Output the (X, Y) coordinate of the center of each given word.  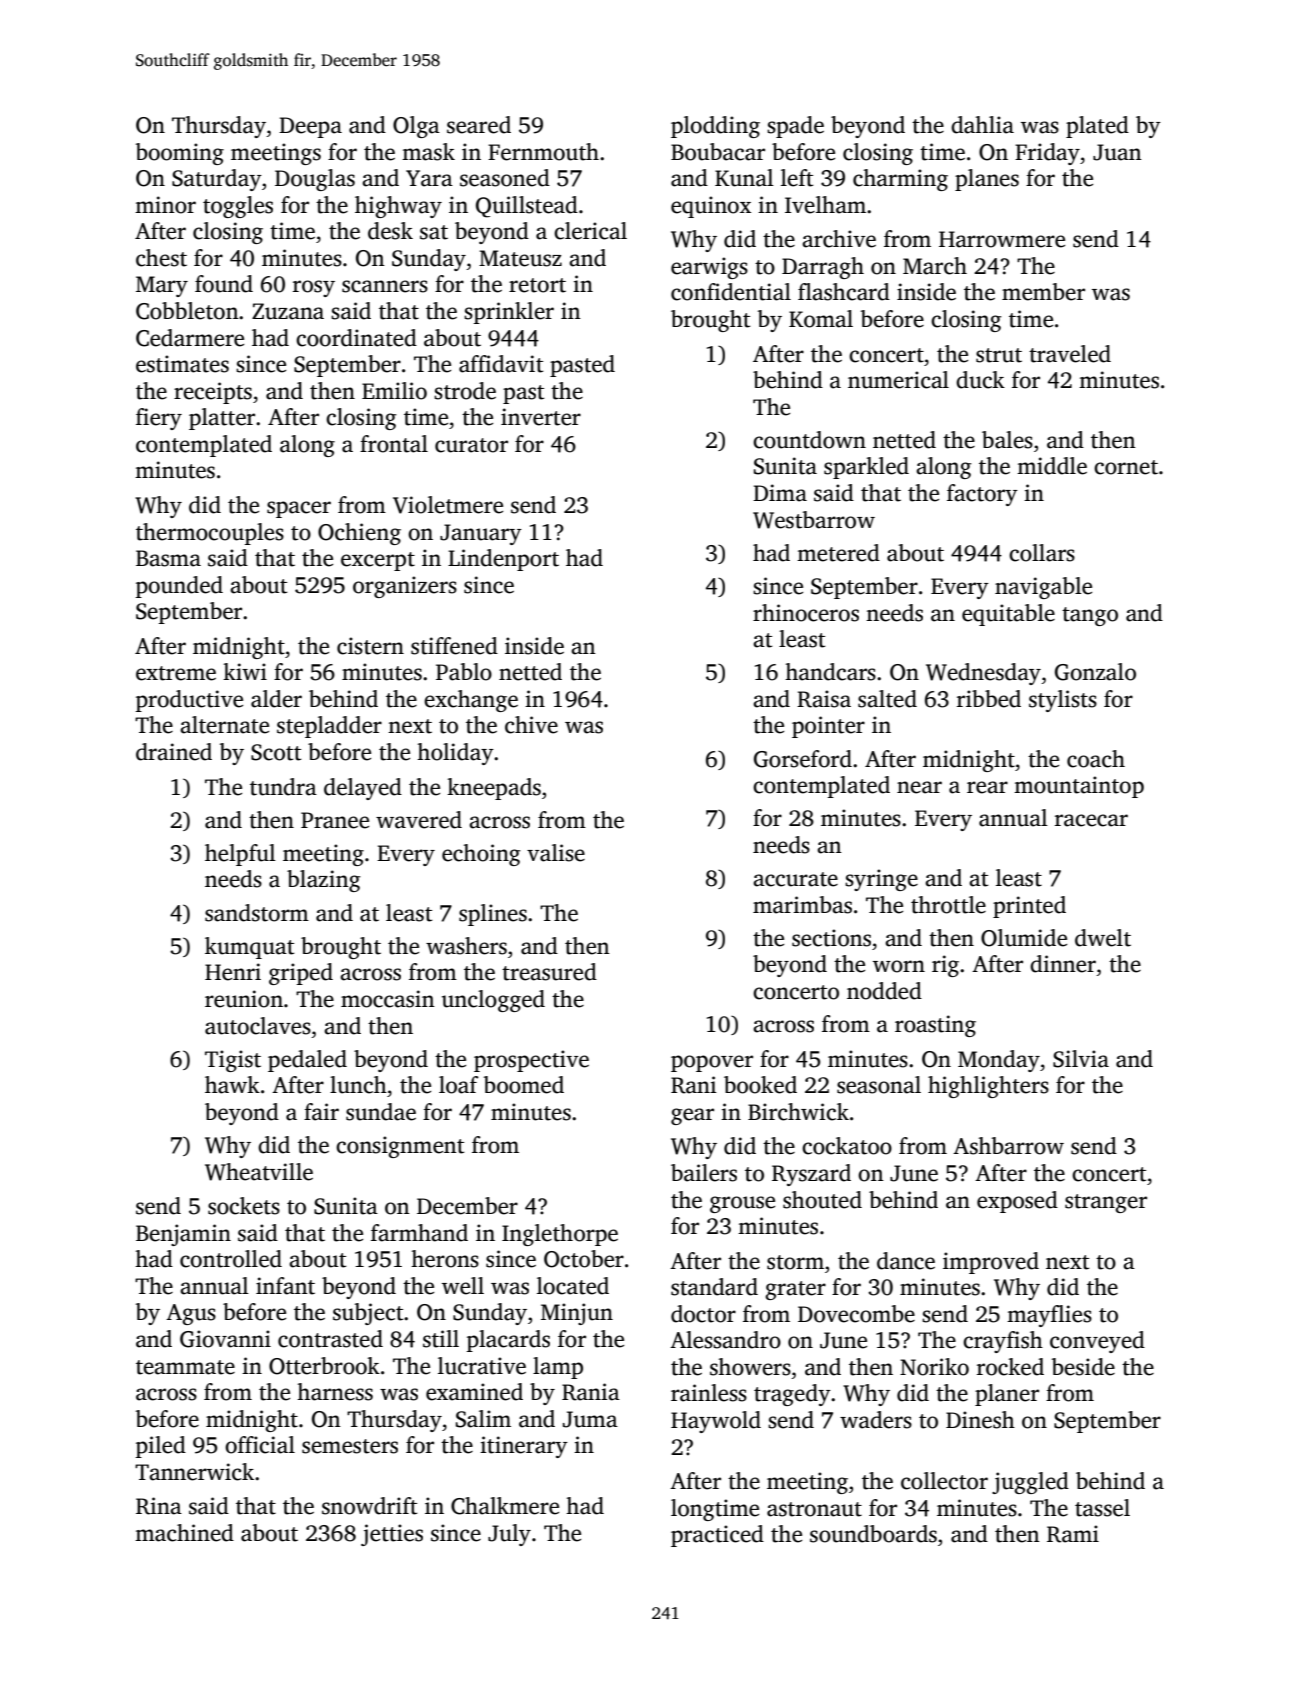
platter (222, 419)
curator (471, 445)
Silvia (1081, 1059)
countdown (809, 440)
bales (1007, 440)
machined (184, 1533)
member (1043, 292)
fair (321, 1112)
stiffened (454, 646)
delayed (363, 789)
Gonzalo (1095, 672)
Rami (1073, 1534)
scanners (385, 286)
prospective (531, 1061)
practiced (717, 1536)
